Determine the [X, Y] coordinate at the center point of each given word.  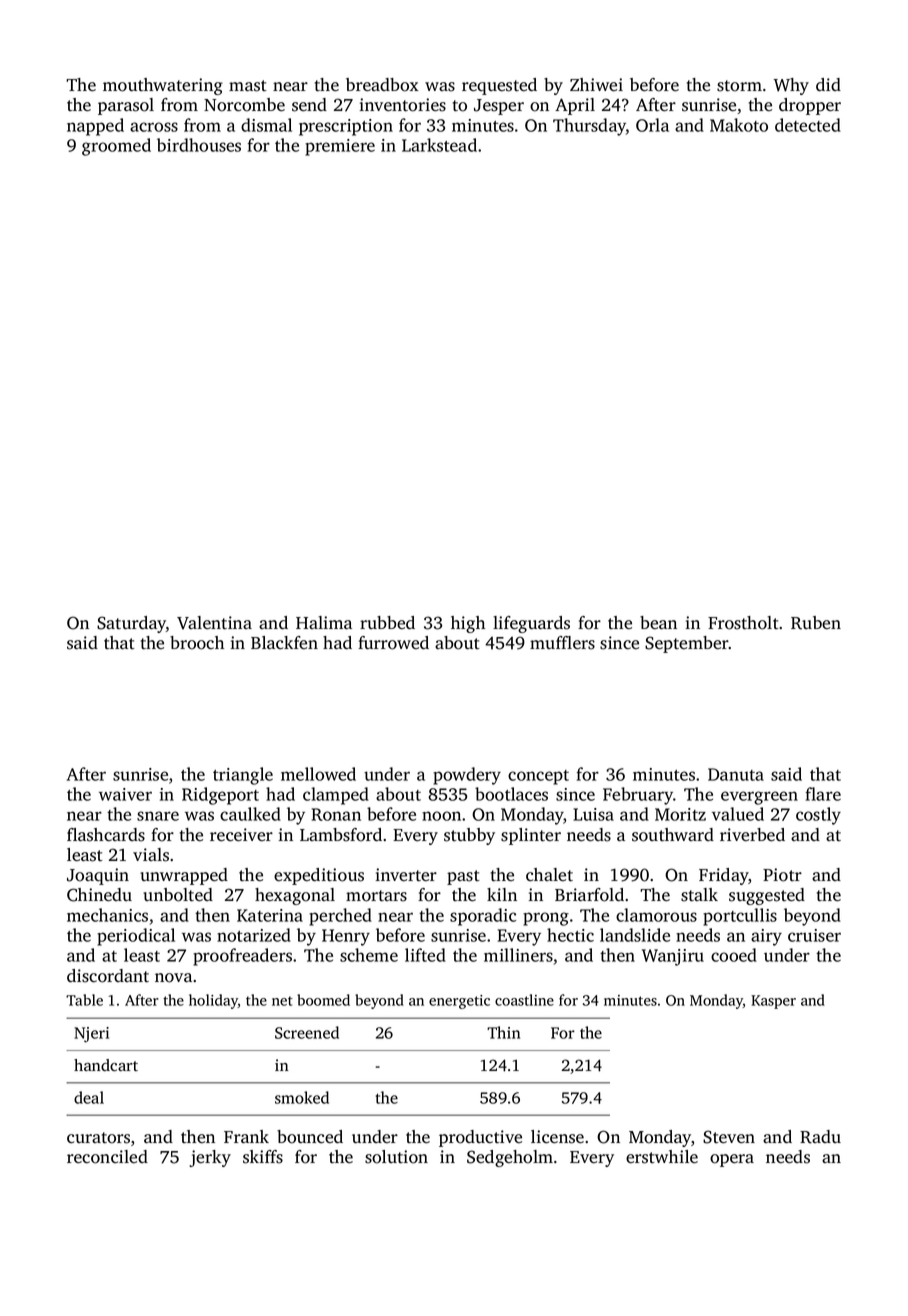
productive [480, 1138]
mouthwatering [163, 86]
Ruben [816, 623]
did [828, 84]
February [638, 796]
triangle [243, 776]
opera [732, 1160]
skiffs [263, 1157]
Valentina [214, 623]
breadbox [382, 85]
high [468, 624]
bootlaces [511, 794]
